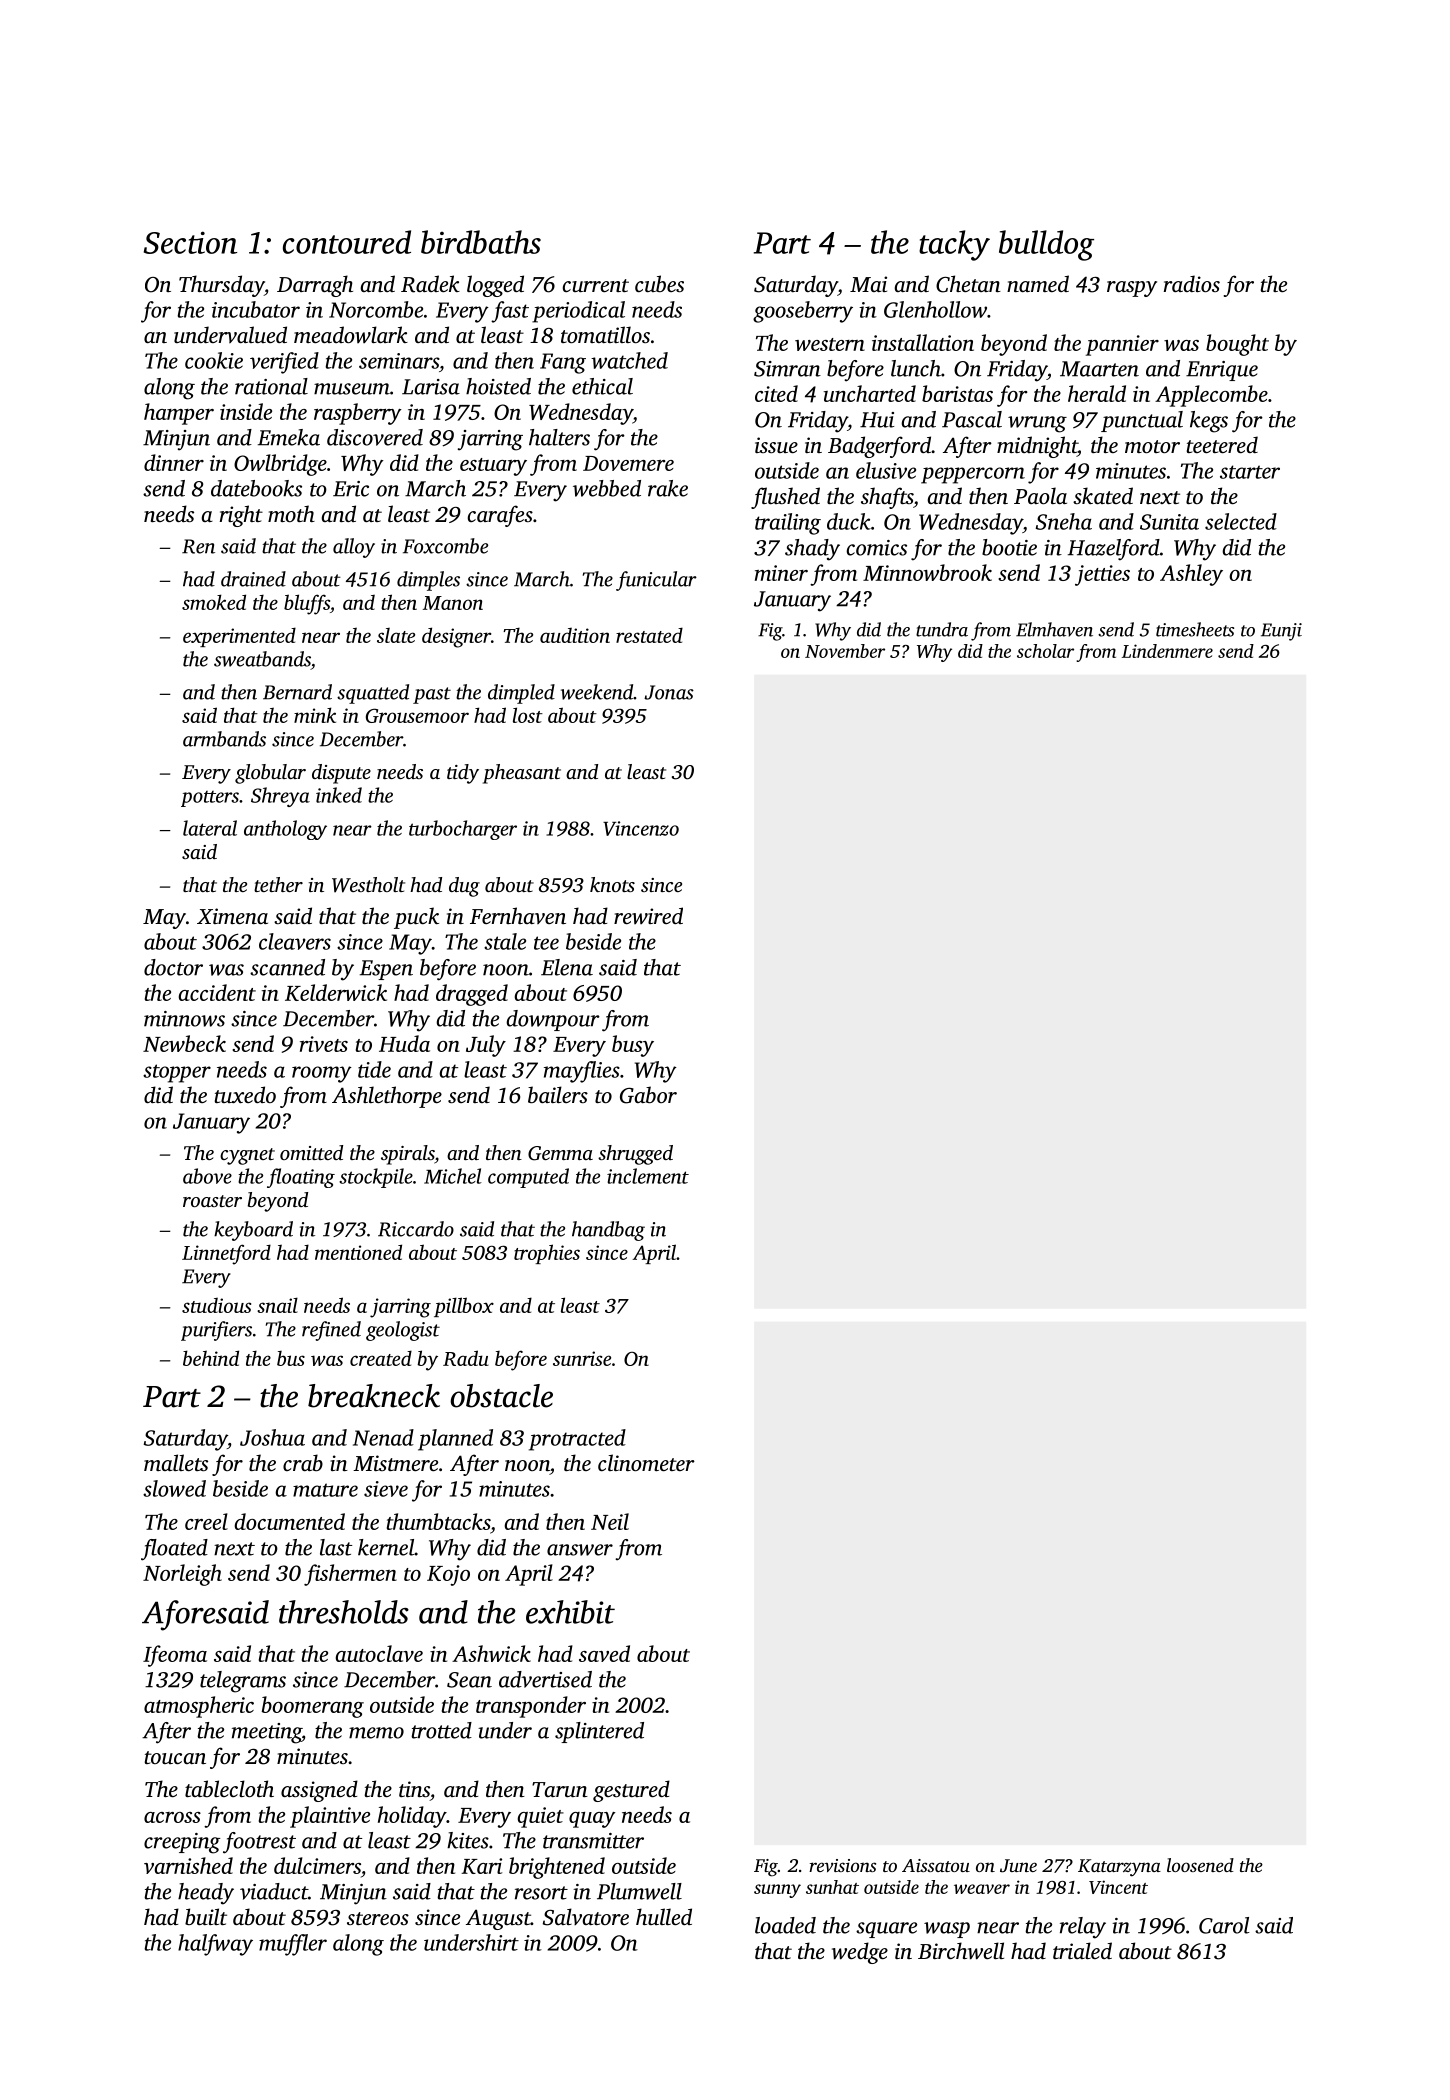 The image size is (1450, 2100). I want to click on clinometer, so click(646, 1462).
